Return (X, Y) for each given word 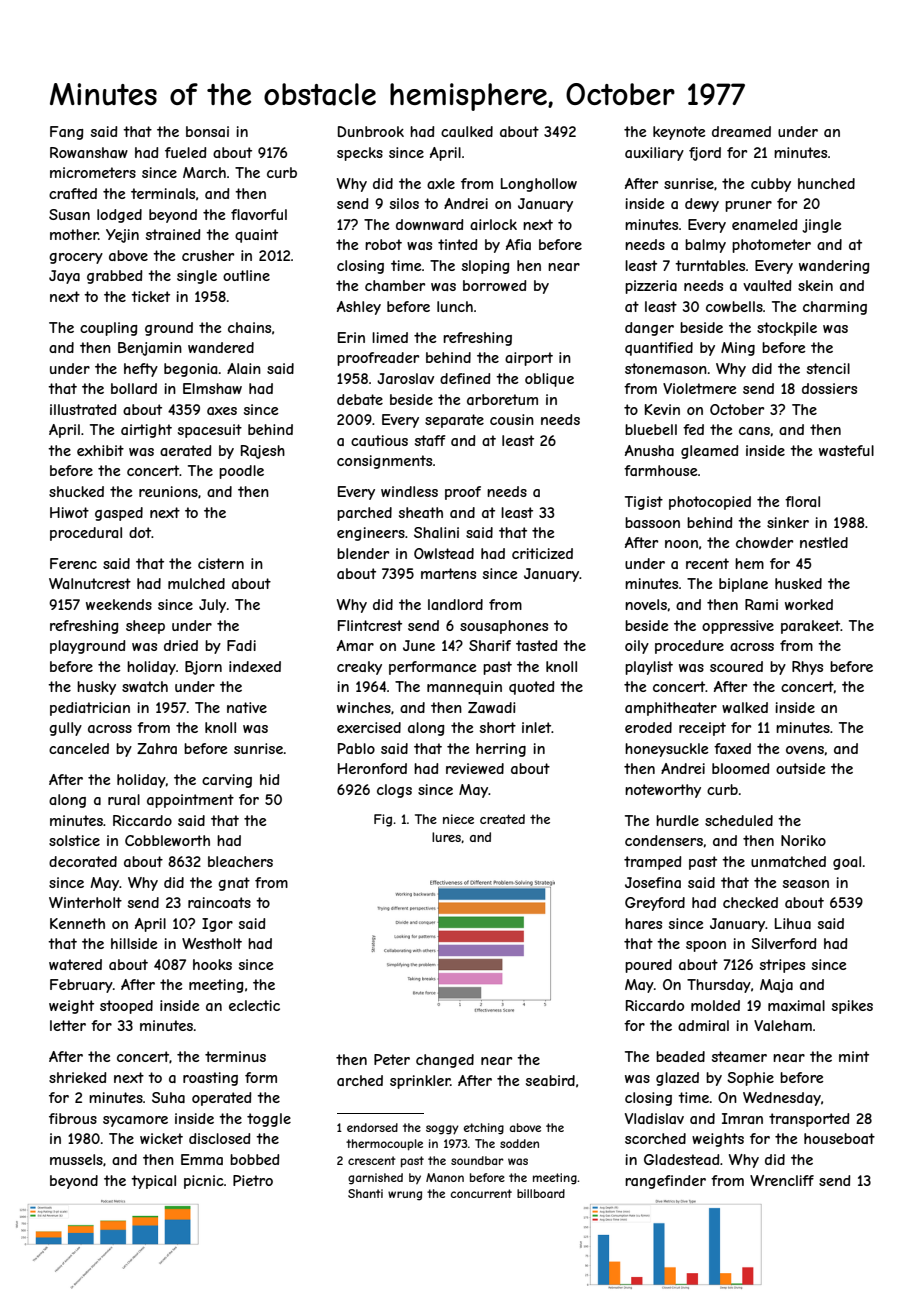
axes (222, 411)
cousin (512, 419)
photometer (771, 246)
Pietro (253, 1180)
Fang (66, 133)
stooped (126, 1007)
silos (404, 203)
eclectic (254, 1005)
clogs (394, 791)
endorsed (372, 1127)
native (247, 707)
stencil (828, 368)
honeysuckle (667, 750)
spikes (852, 1007)
